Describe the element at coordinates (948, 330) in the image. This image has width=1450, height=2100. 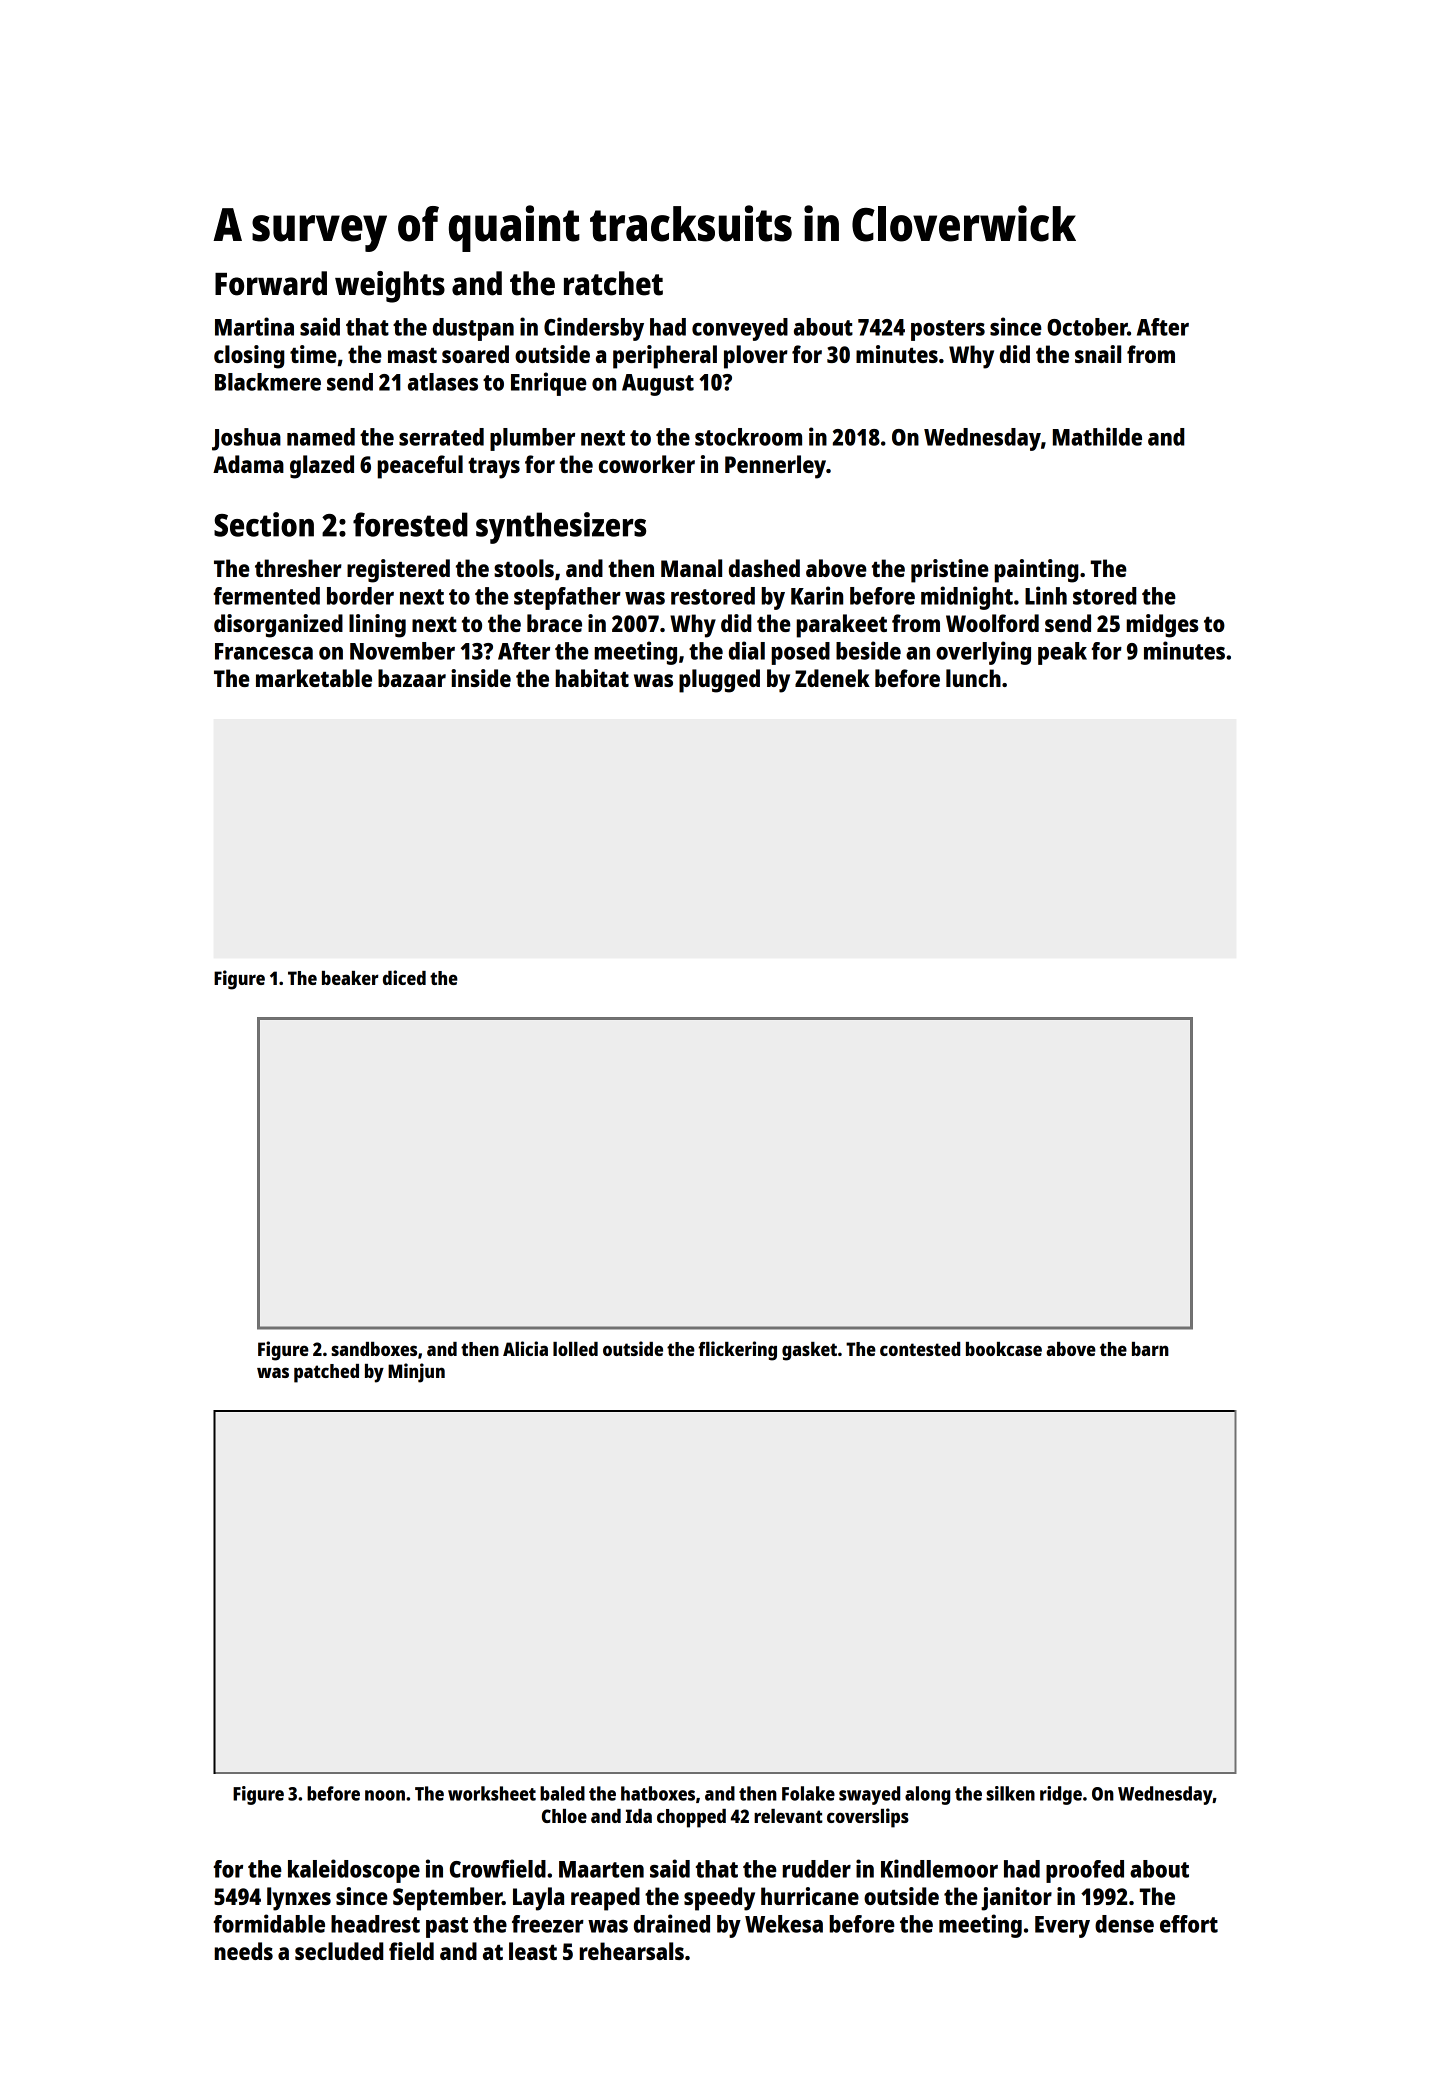
I see `posters` at that location.
